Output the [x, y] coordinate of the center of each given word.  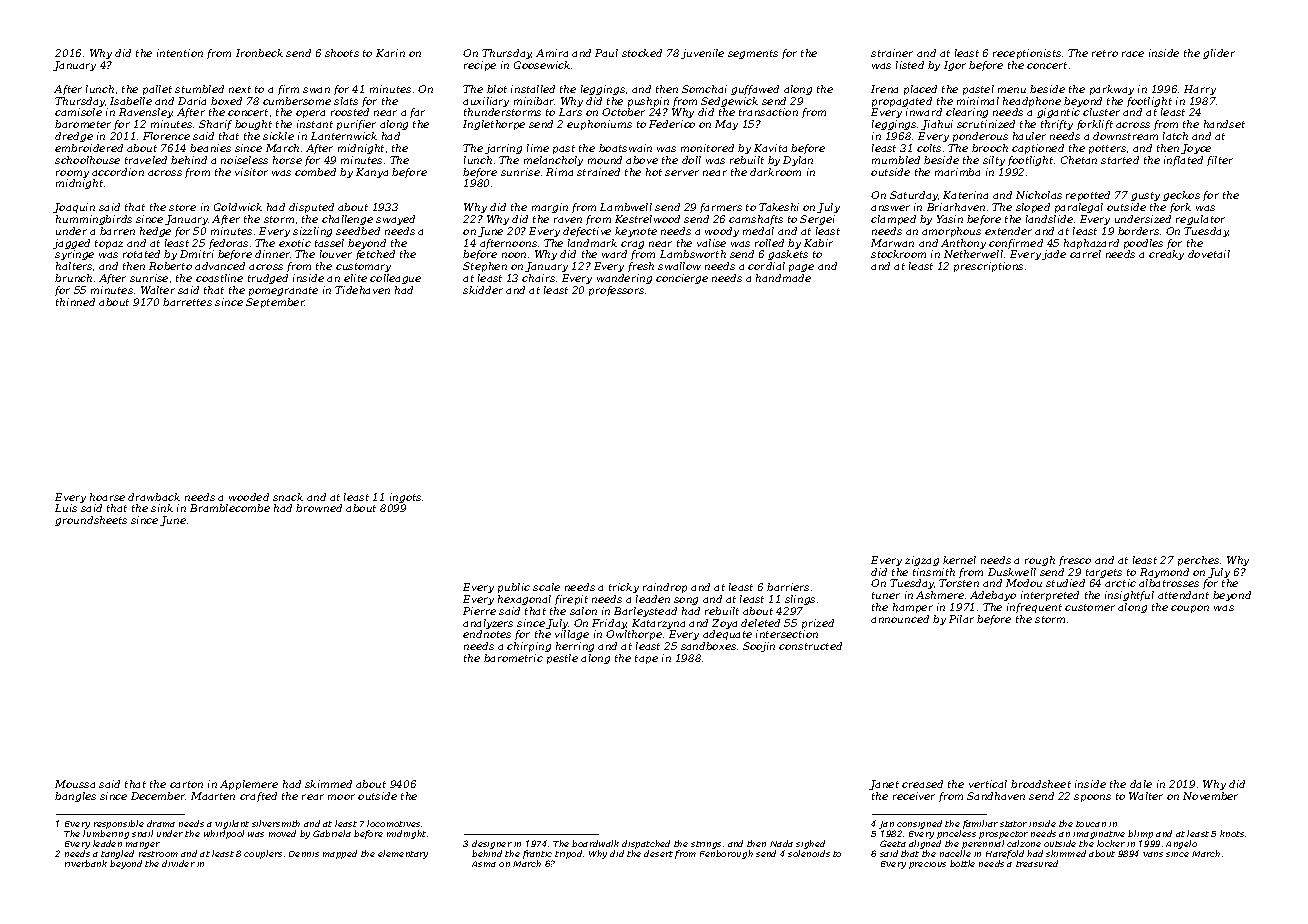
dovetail [1209, 254]
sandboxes [708, 646]
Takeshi [779, 207]
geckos [1181, 196]
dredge [74, 137]
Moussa [75, 784]
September [275, 303]
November [1210, 796]
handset [1224, 124]
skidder [483, 290]
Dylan [798, 161]
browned [319, 508]
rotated [141, 254]
